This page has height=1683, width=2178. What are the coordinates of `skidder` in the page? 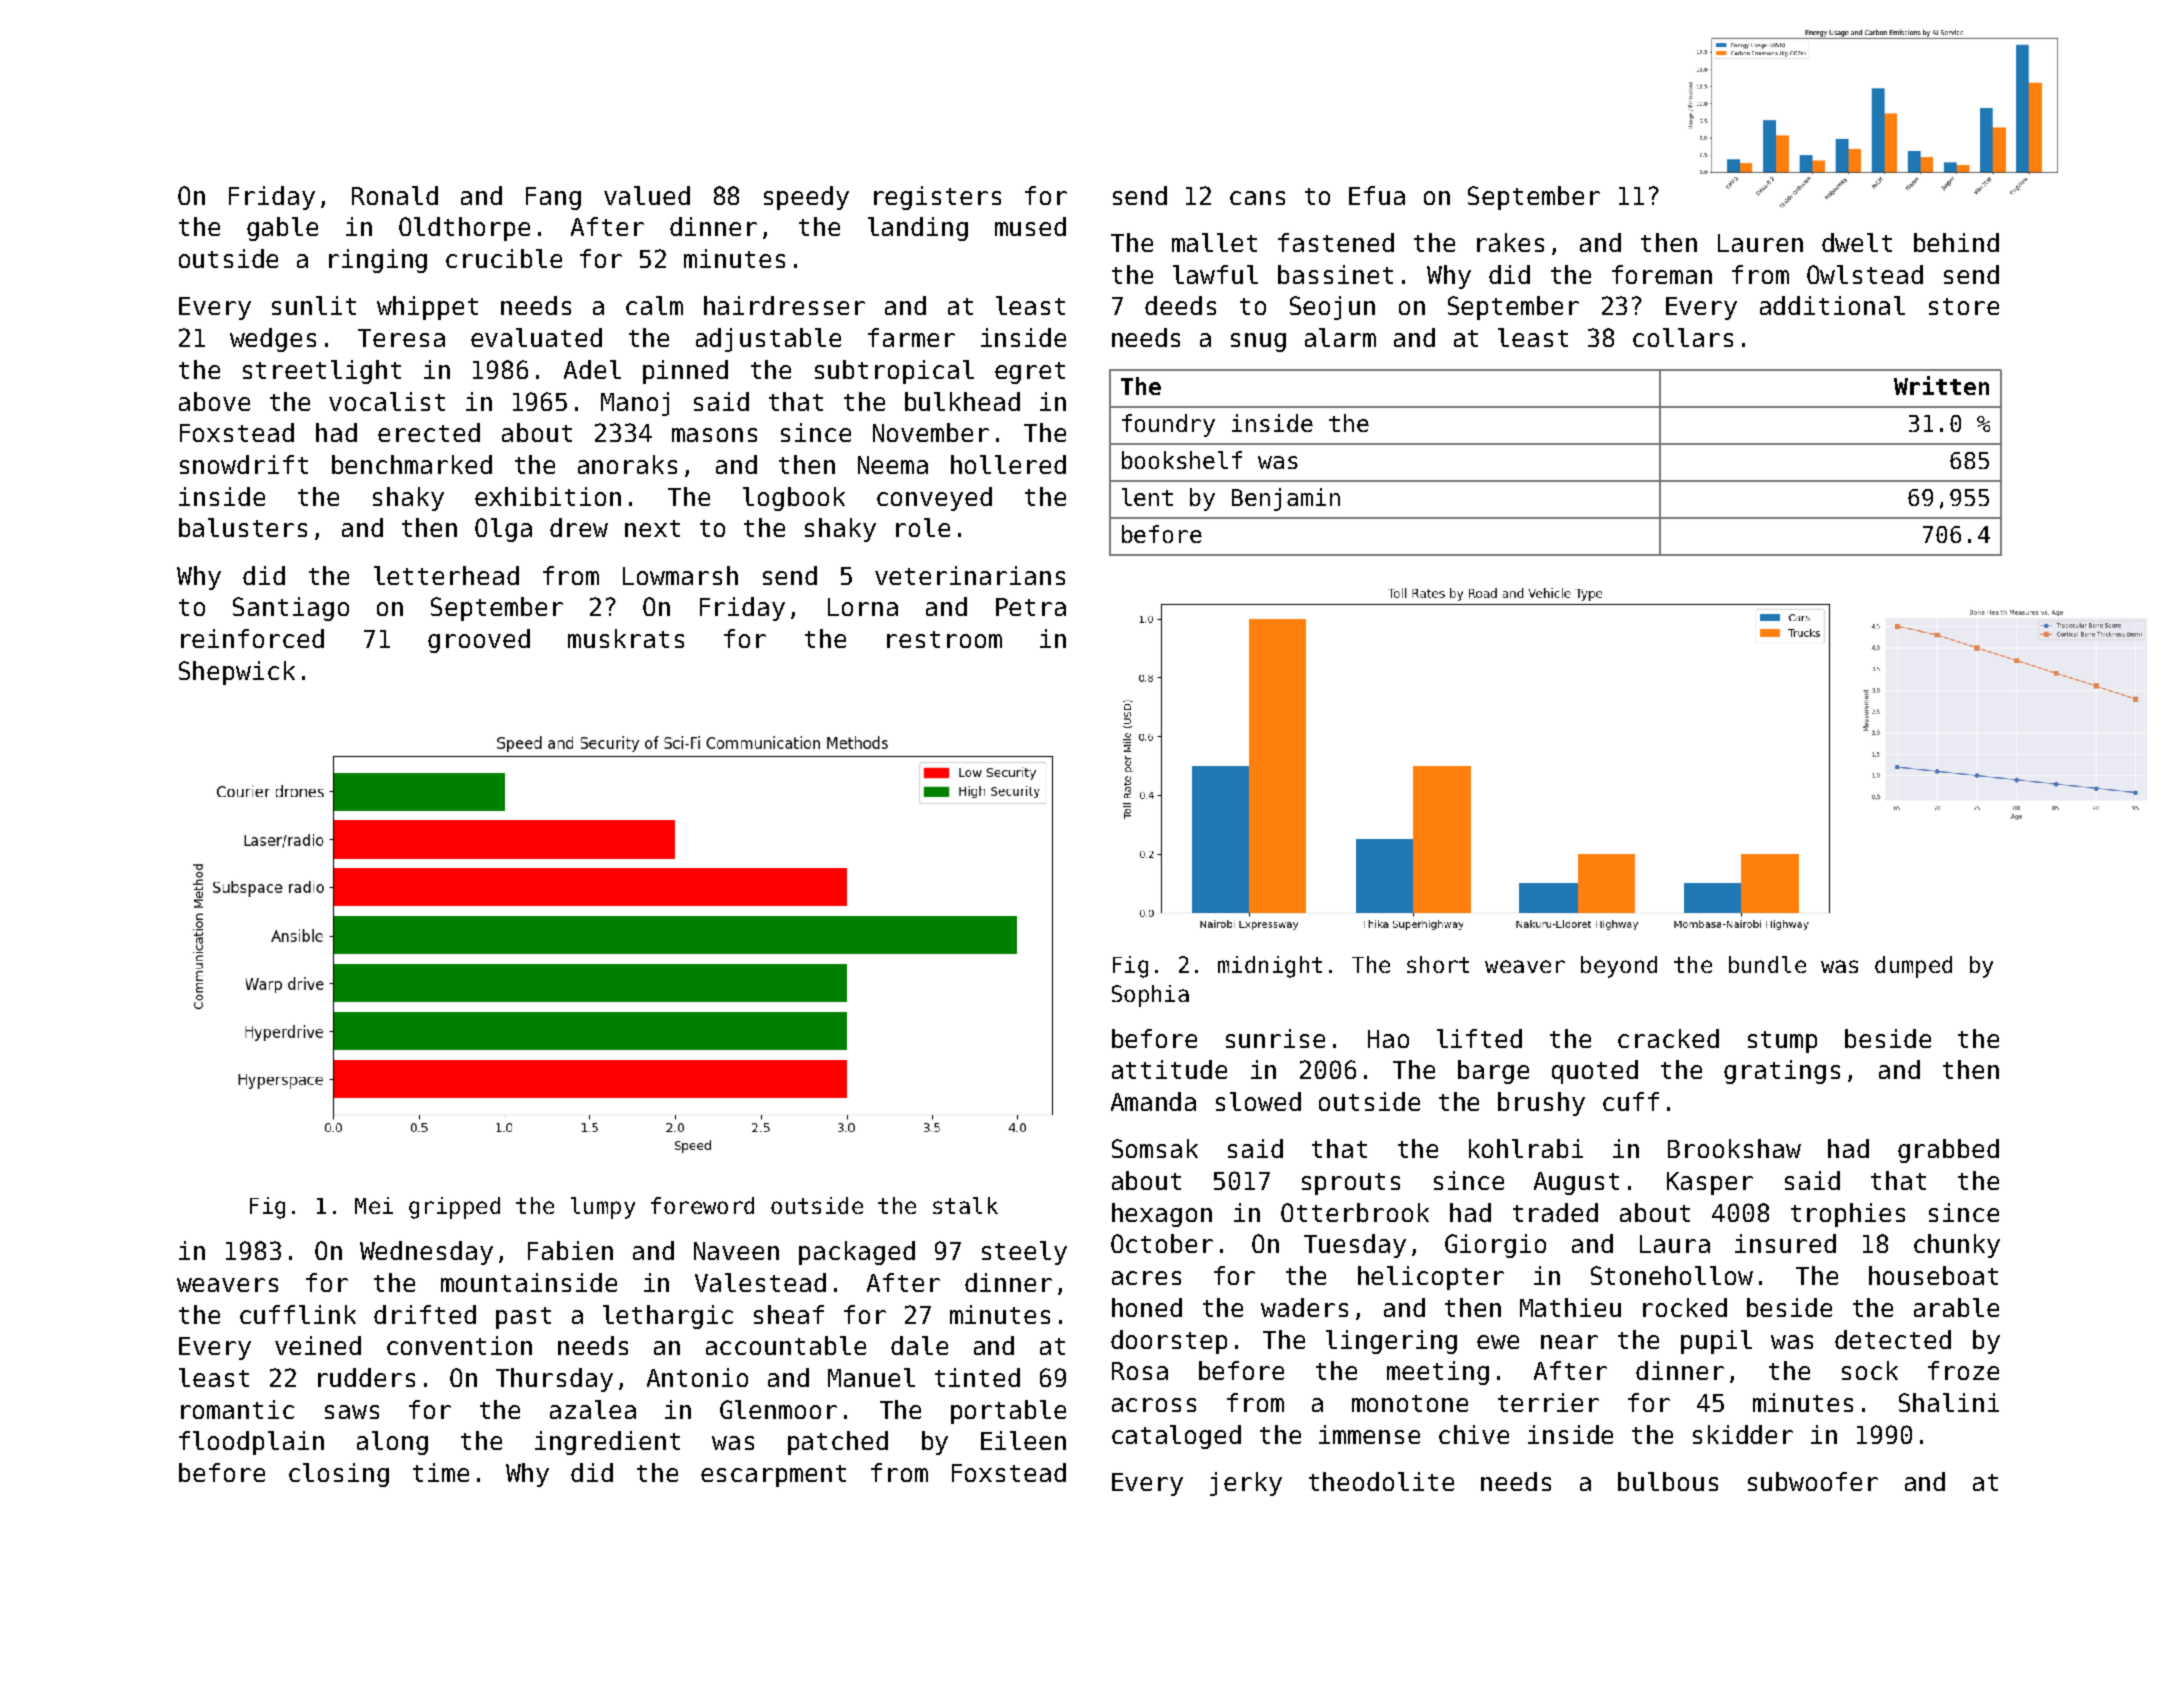 It's located at (1743, 1434).
